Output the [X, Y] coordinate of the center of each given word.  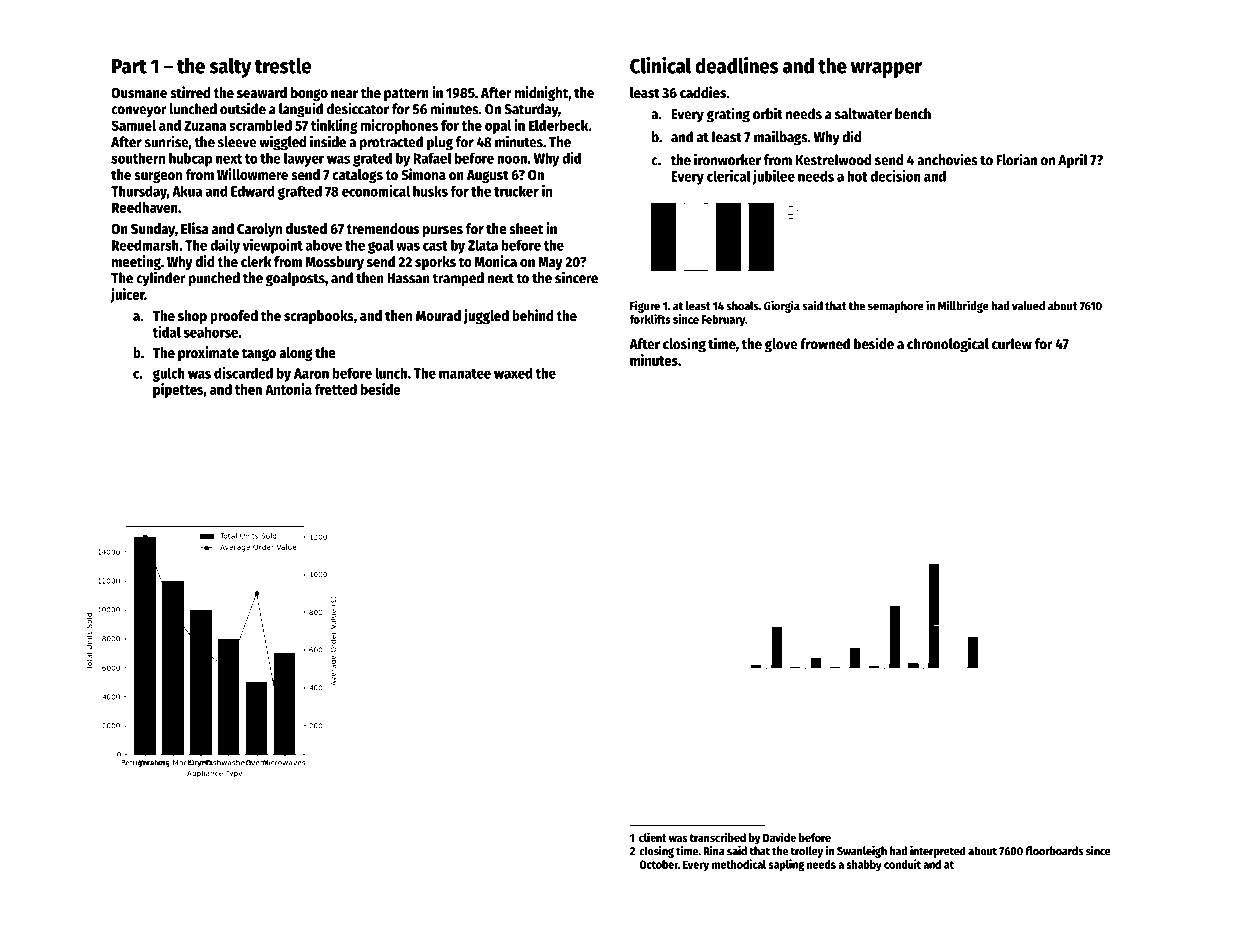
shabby [864, 865]
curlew [1012, 344]
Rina [714, 851]
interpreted [938, 852]
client [653, 837]
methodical [739, 864]
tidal [166, 332]
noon [512, 159]
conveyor [139, 112]
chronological [948, 345]
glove [781, 345]
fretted [336, 389]
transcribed [717, 837]
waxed [513, 373]
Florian [1016, 159]
